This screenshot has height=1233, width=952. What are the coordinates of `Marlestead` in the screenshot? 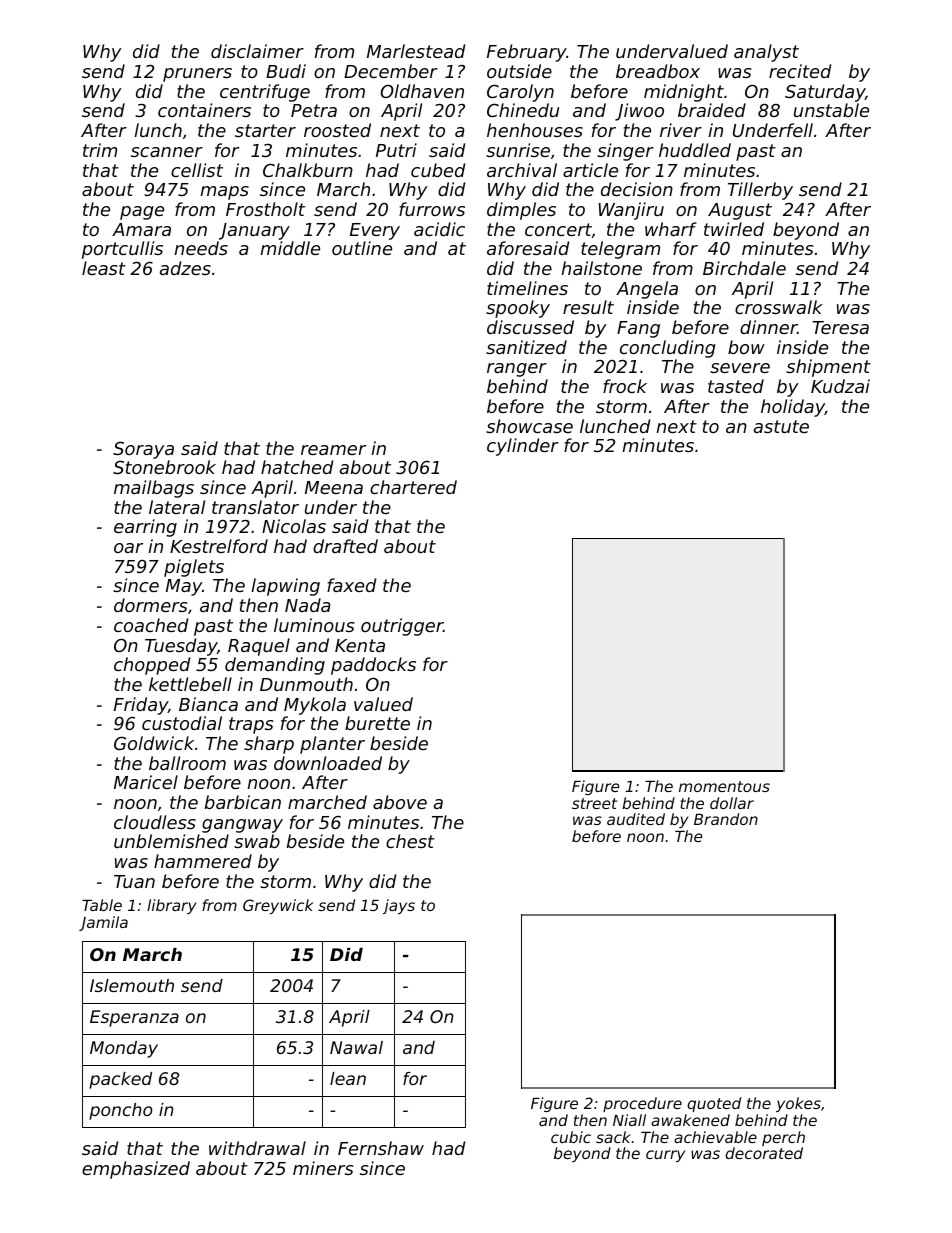 It's located at (416, 51).
